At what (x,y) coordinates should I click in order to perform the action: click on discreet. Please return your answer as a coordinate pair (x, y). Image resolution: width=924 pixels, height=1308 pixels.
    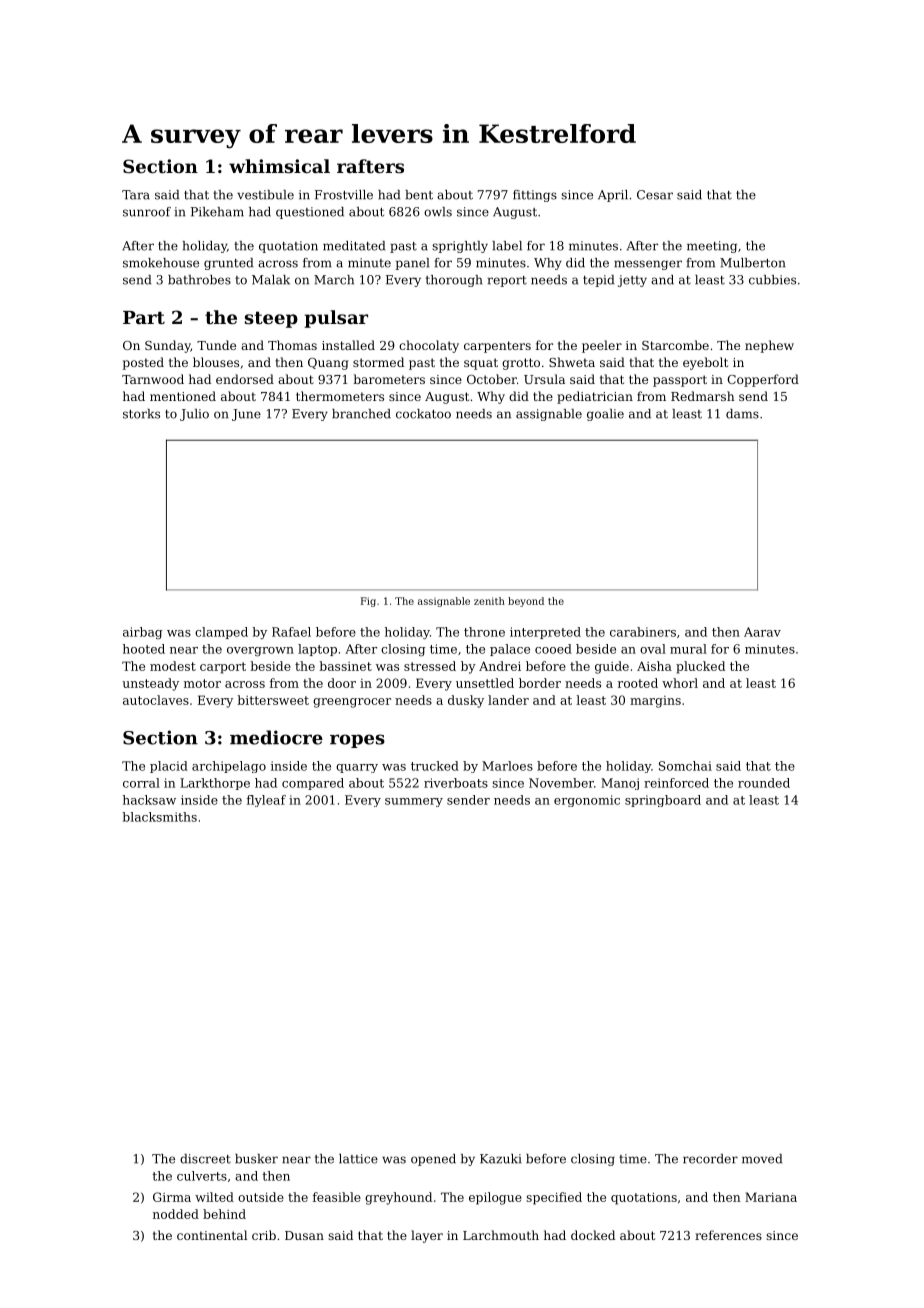
    Looking at the image, I should click on (205, 1159).
